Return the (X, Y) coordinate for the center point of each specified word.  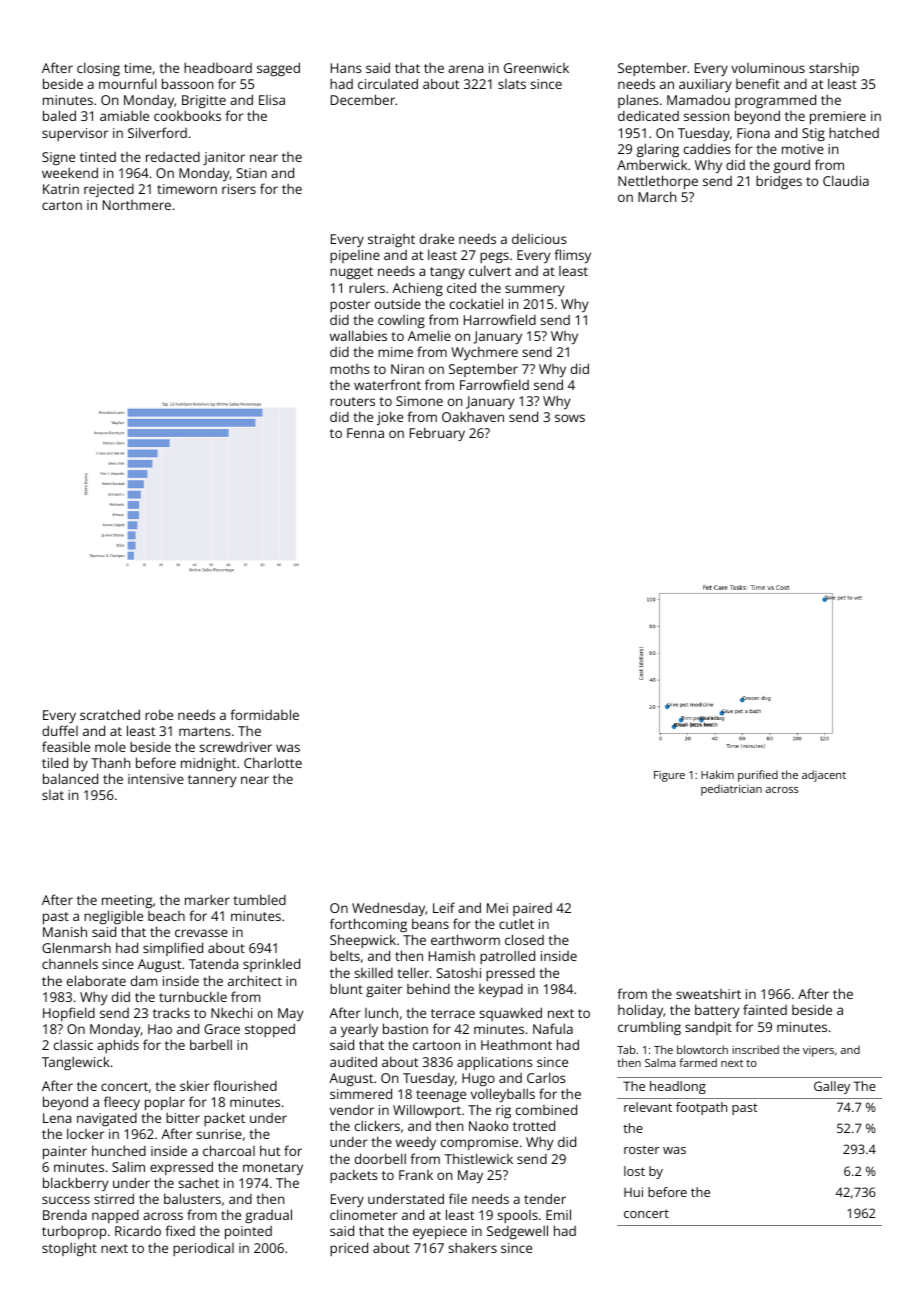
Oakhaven (473, 416)
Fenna (365, 433)
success (66, 1200)
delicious (539, 239)
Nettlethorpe (658, 182)
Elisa (272, 100)
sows (570, 418)
